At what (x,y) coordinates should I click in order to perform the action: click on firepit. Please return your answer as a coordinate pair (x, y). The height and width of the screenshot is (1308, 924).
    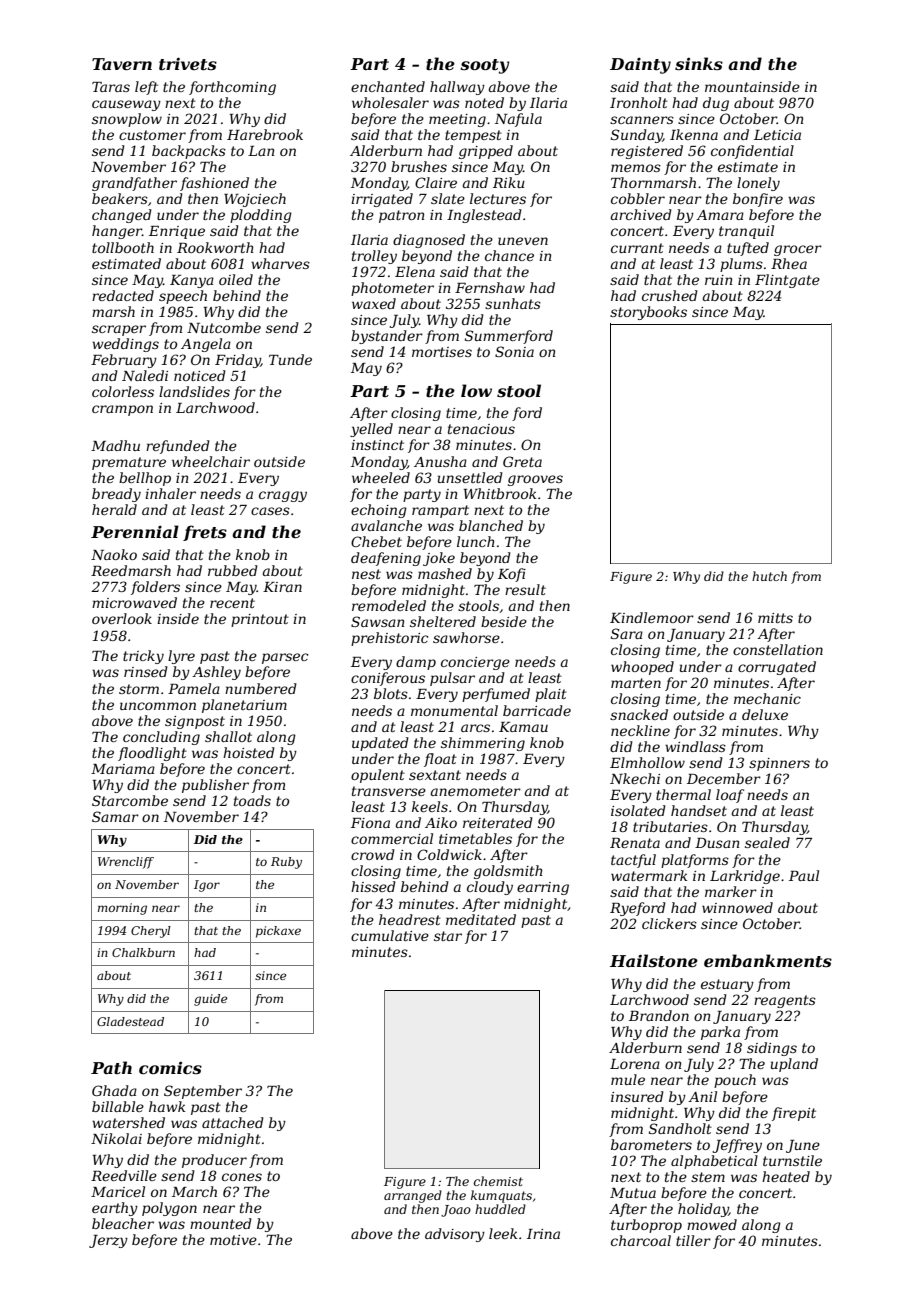
    Looking at the image, I should click on (794, 1114).
